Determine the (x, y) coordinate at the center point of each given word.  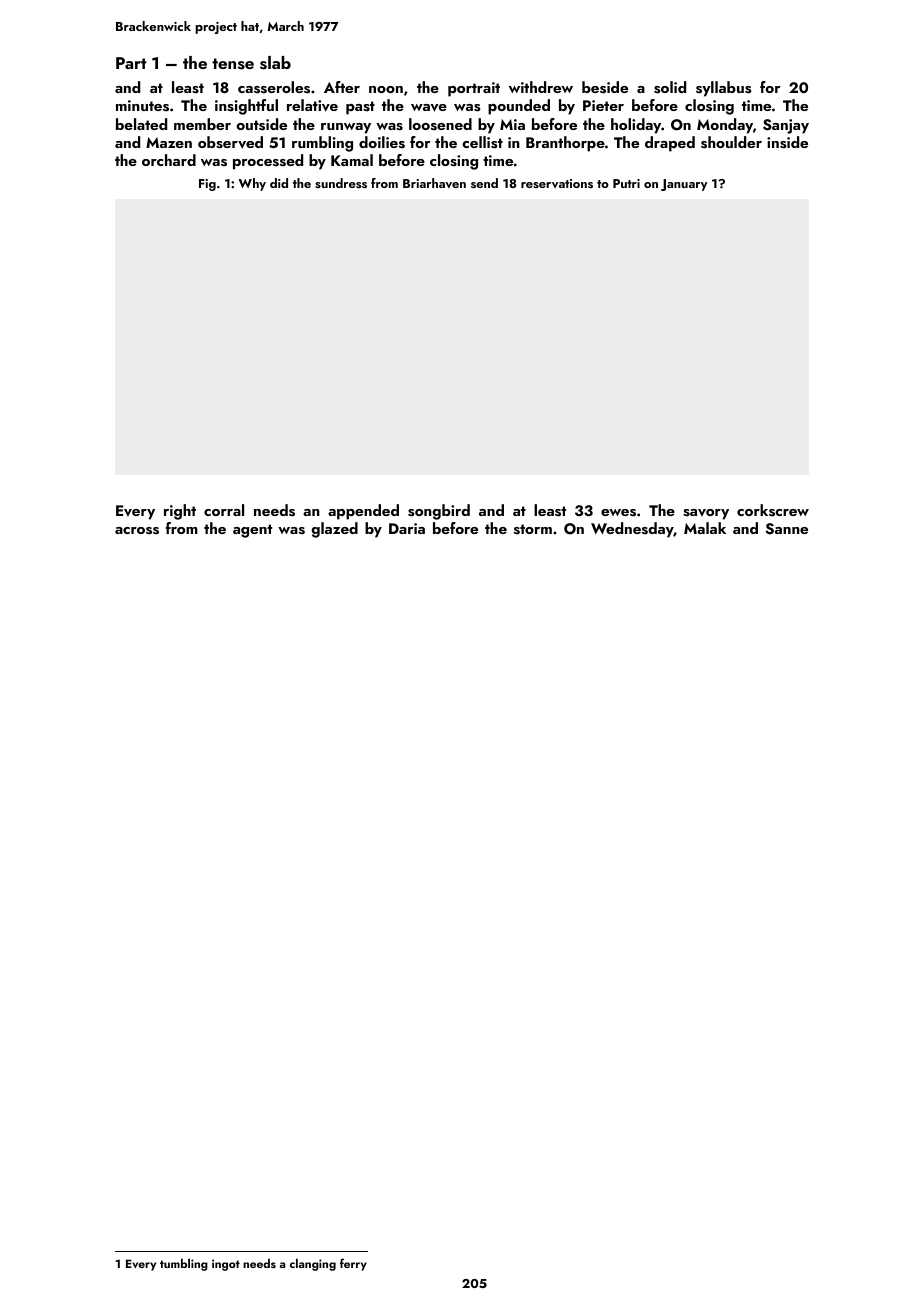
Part (131, 63)
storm (533, 529)
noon (386, 89)
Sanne (786, 529)
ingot (226, 1265)
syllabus (723, 89)
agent (252, 531)
